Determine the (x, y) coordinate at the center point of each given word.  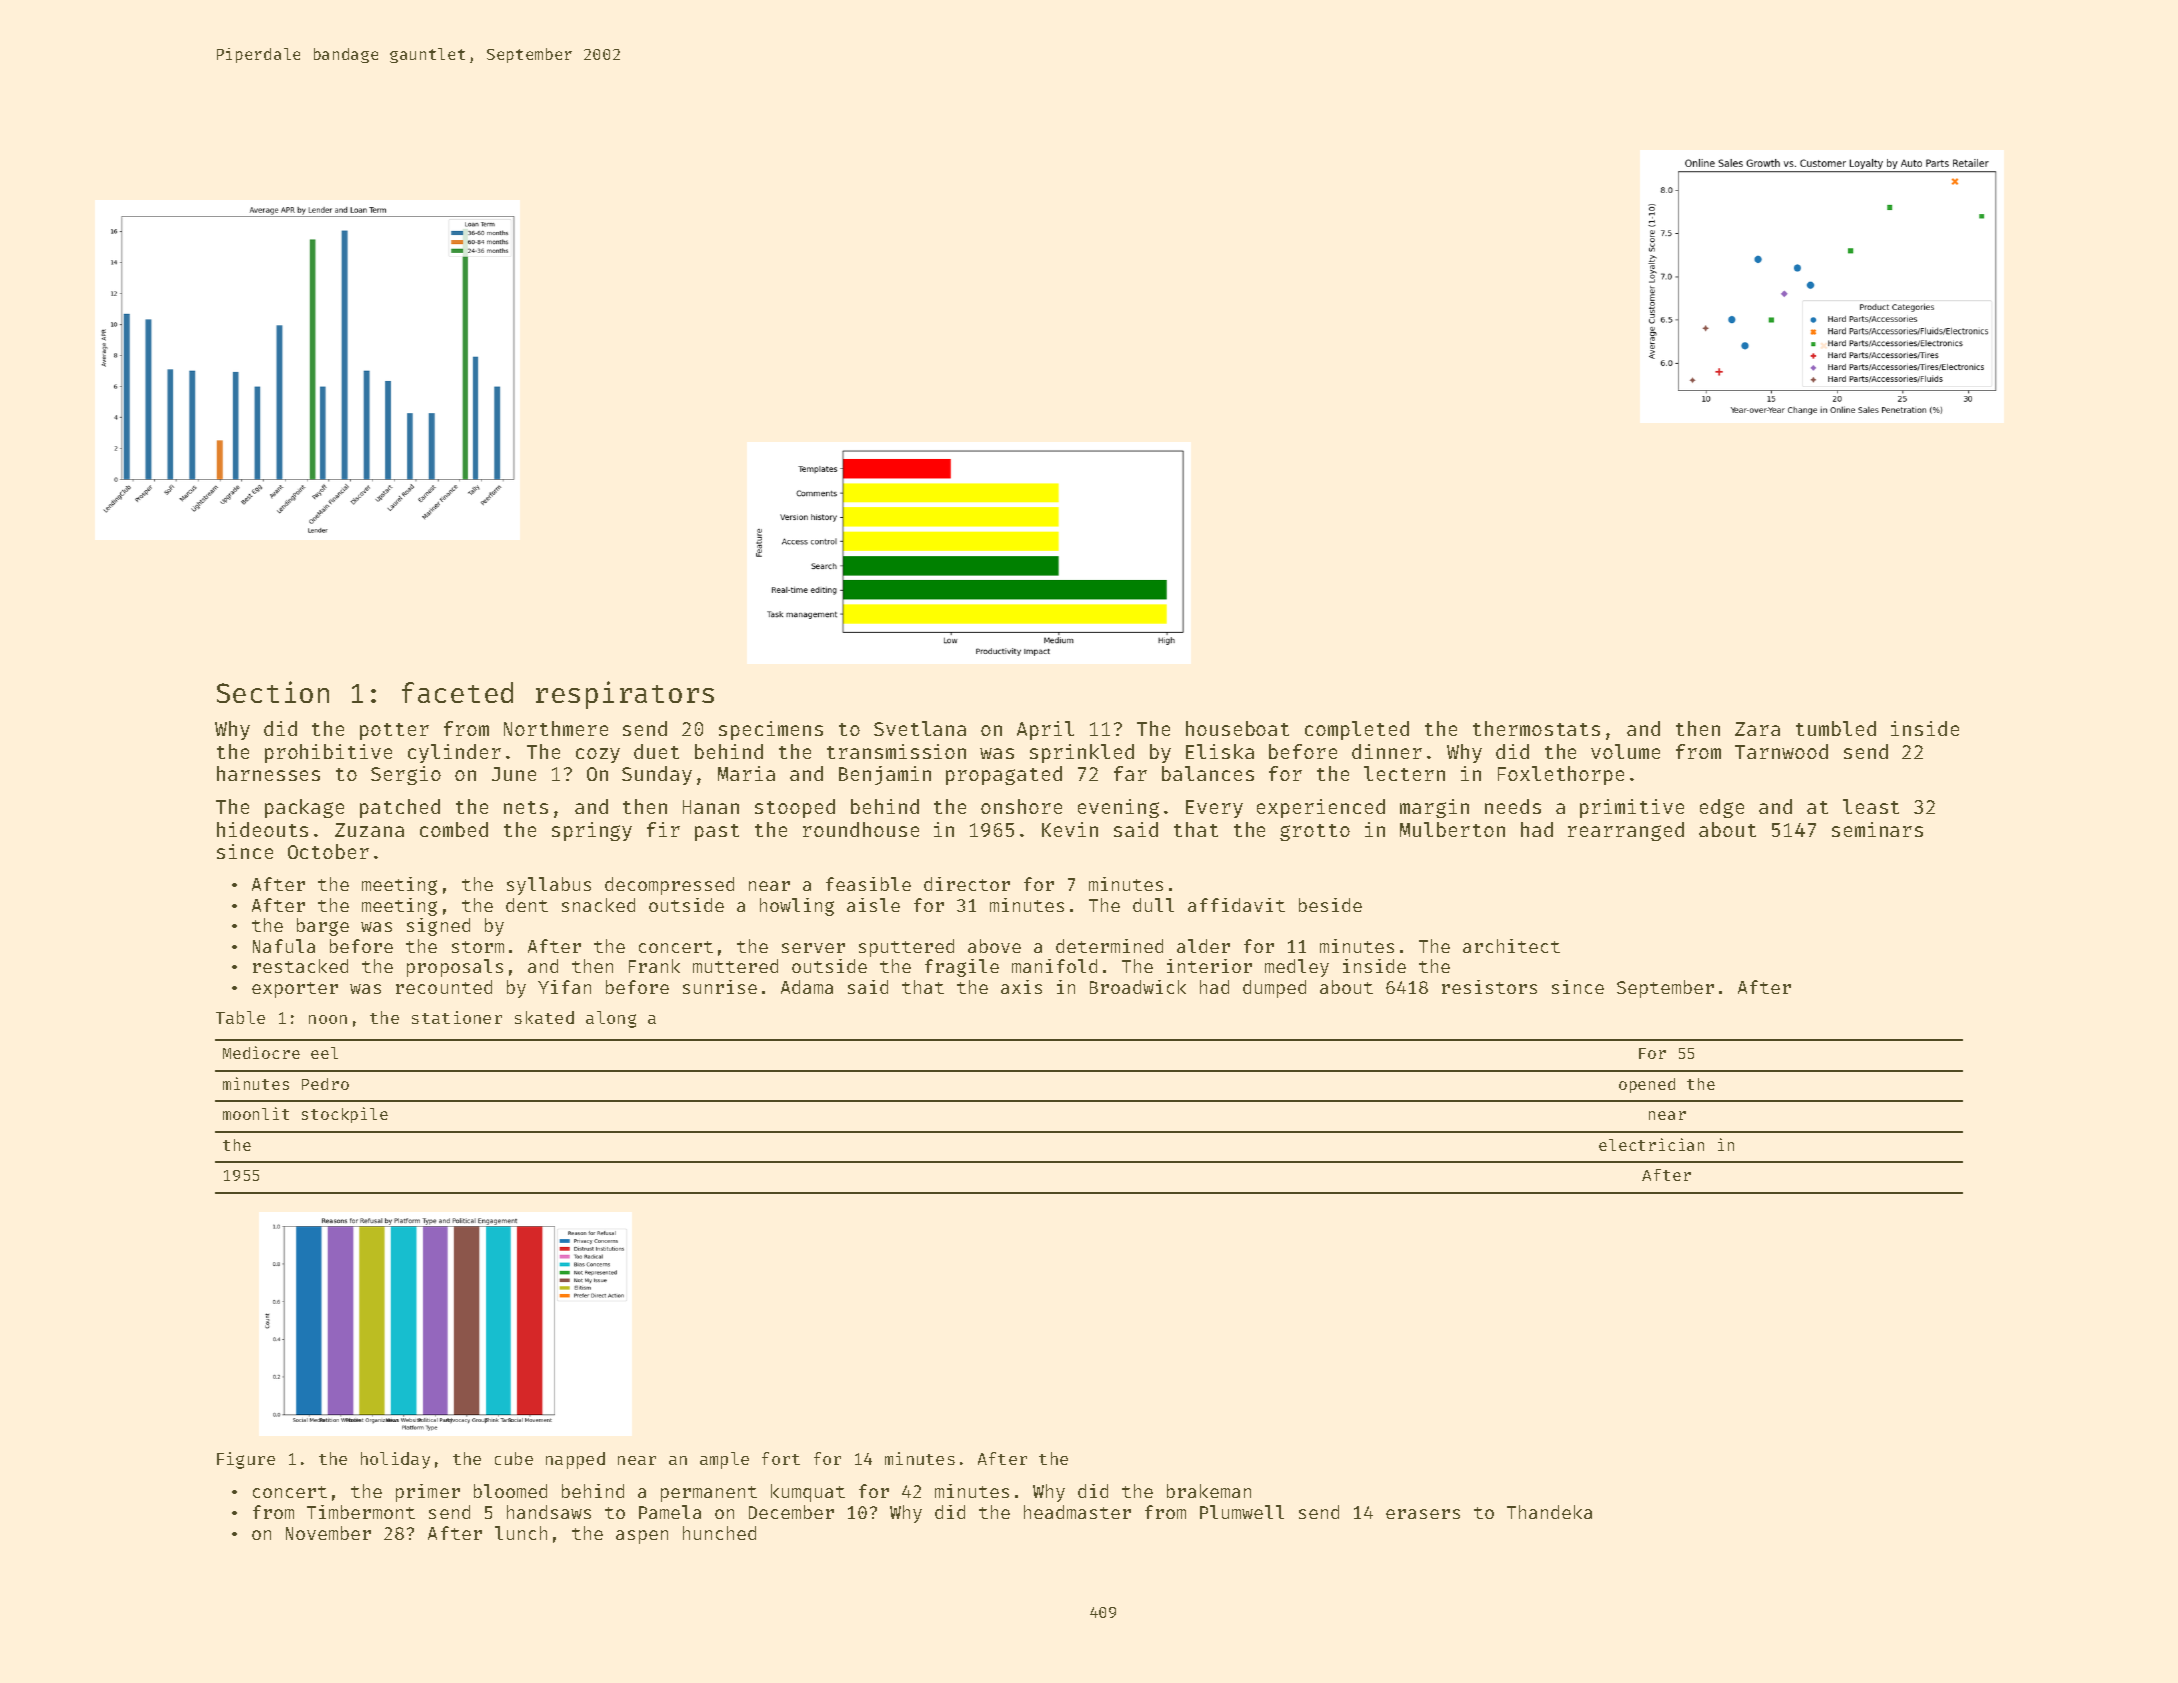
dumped (1274, 989)
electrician (1651, 1144)
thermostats (1536, 728)
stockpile (345, 1115)
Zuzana (369, 830)
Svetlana (920, 728)
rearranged (1626, 831)
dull (1153, 905)
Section (273, 692)
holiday (395, 1460)
